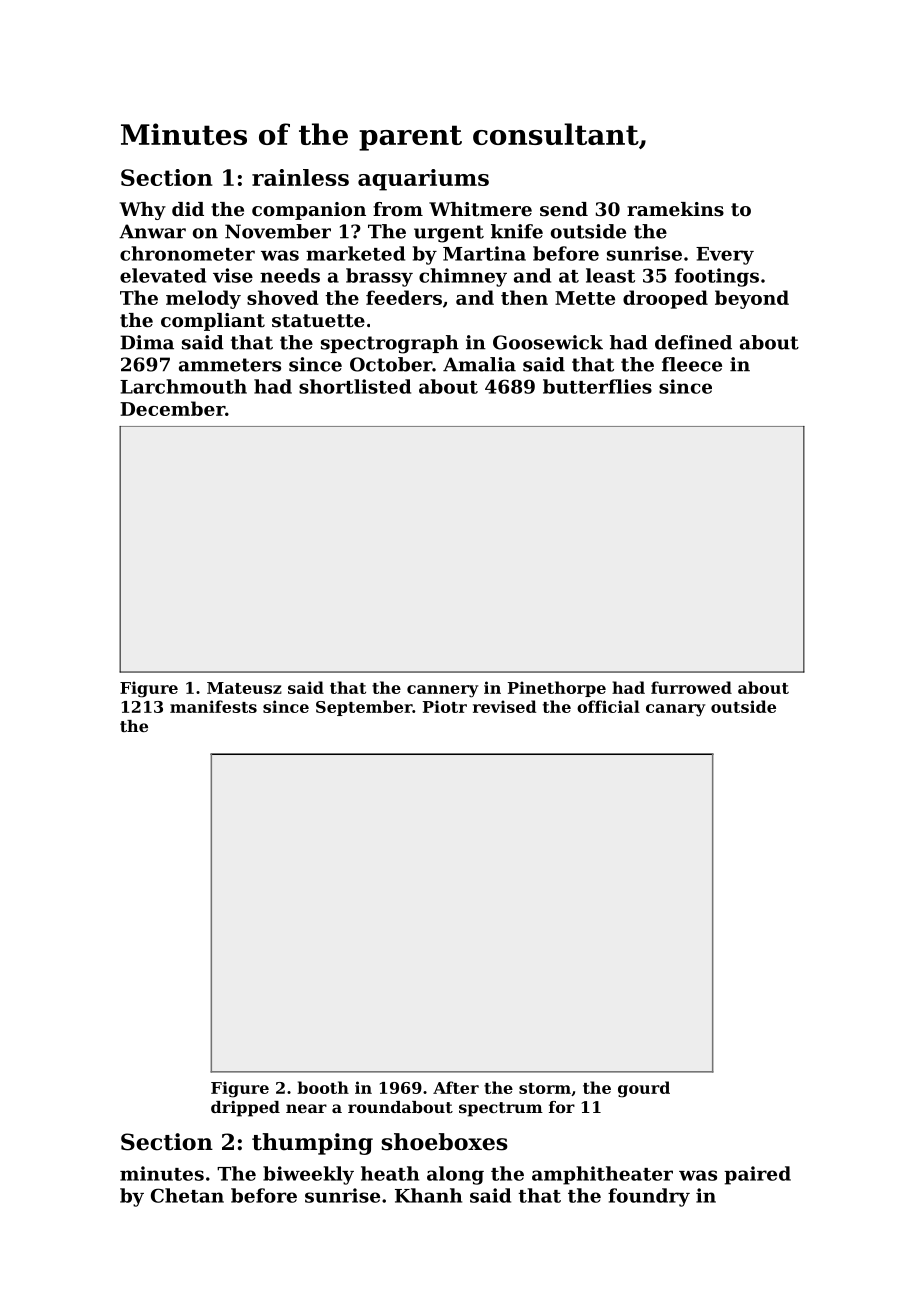  I want to click on did, so click(188, 209).
